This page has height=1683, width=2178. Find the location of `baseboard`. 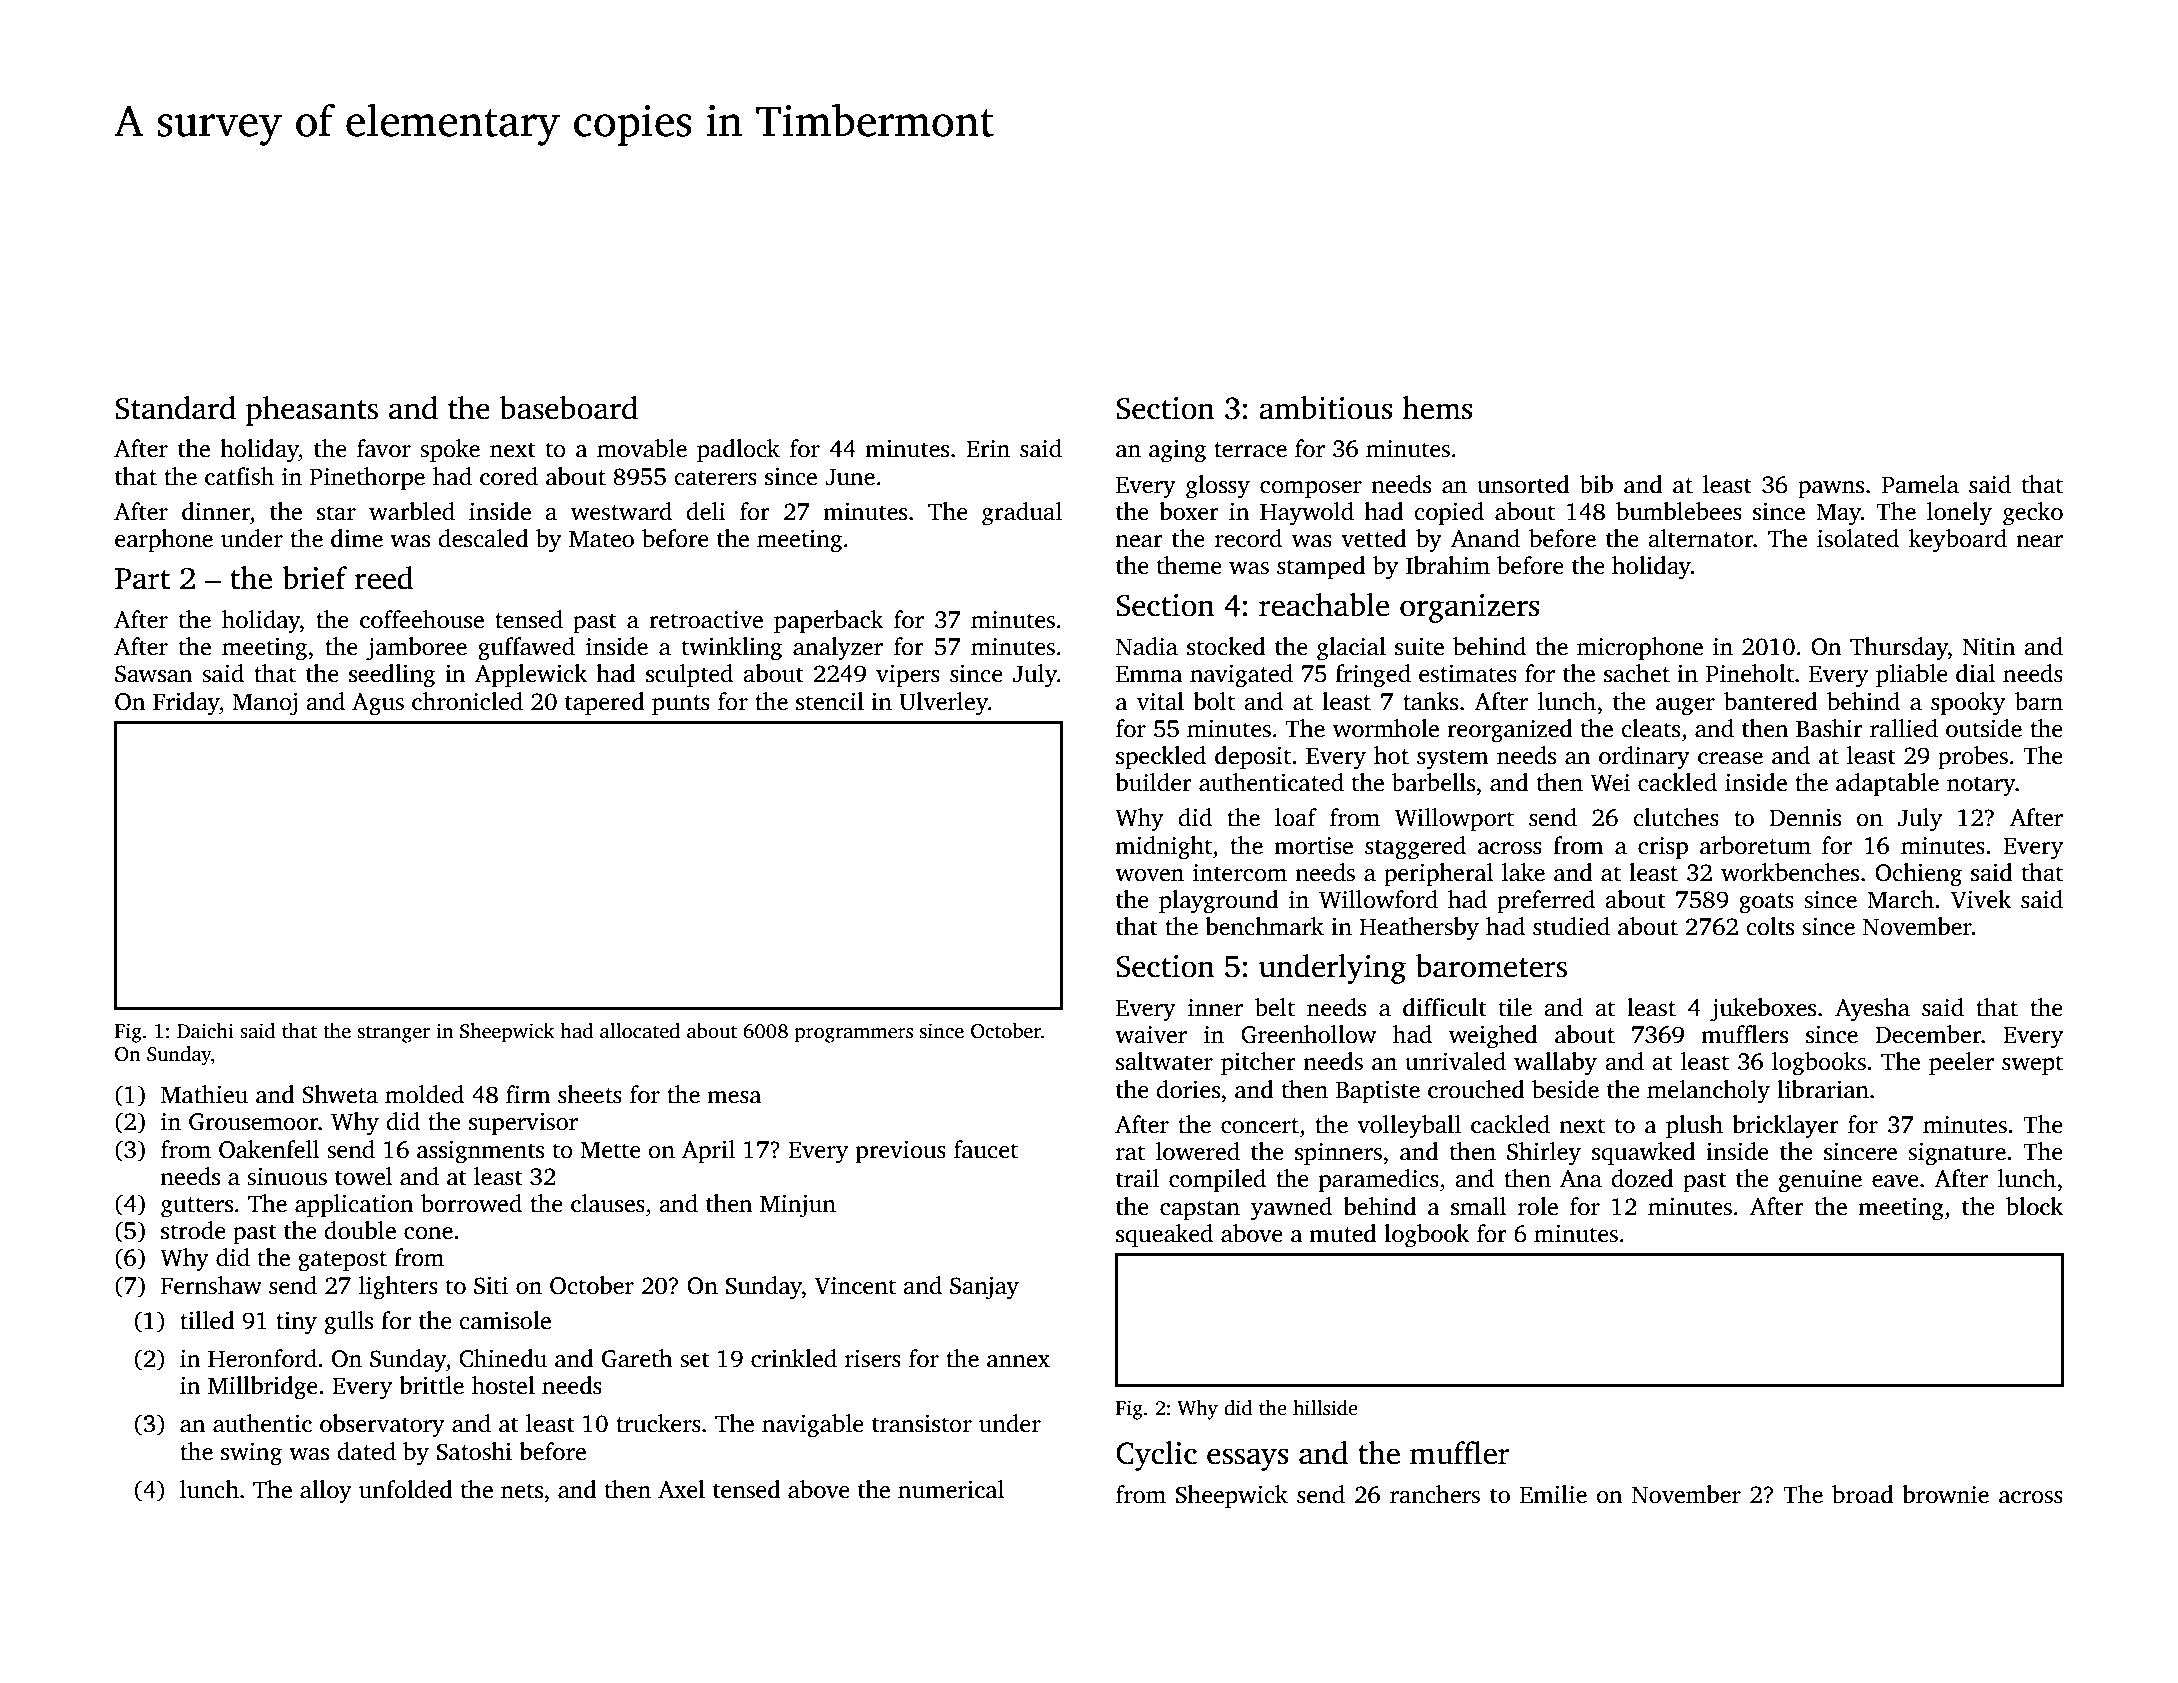

baseboard is located at coordinates (569, 408).
